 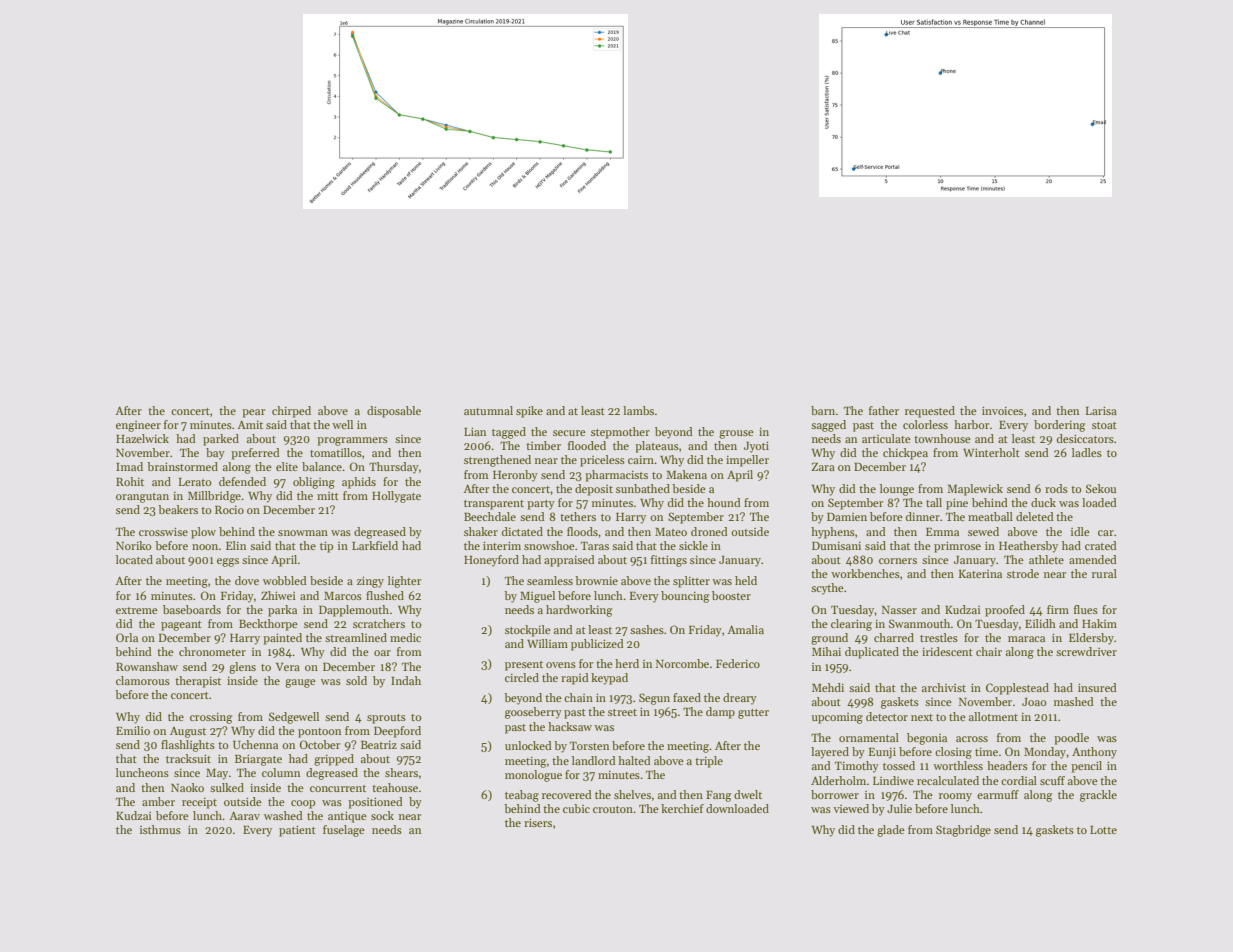 I want to click on located, so click(x=134, y=559).
